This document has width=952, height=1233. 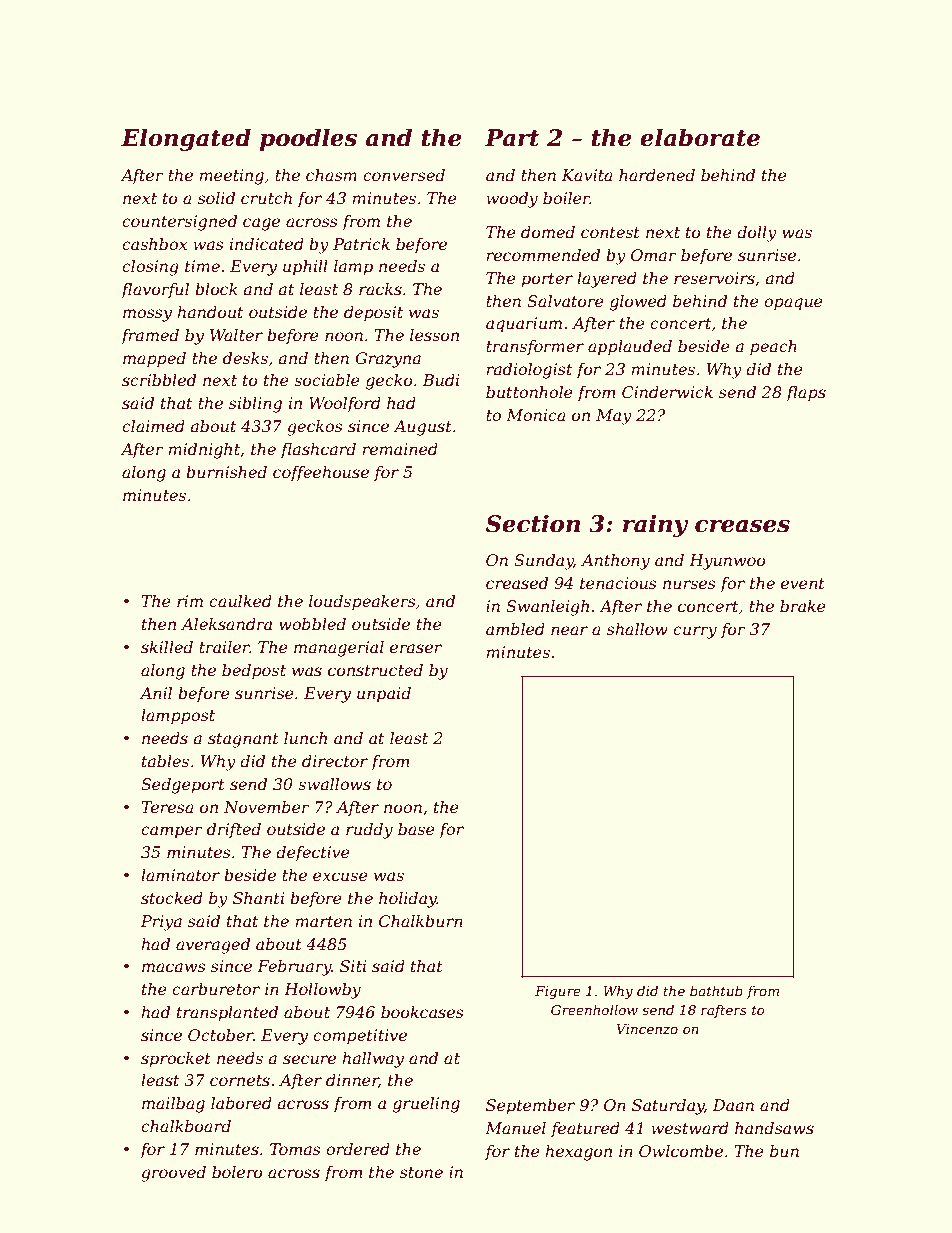 What do you see at coordinates (416, 829) in the document?
I see `base` at bounding box center [416, 829].
